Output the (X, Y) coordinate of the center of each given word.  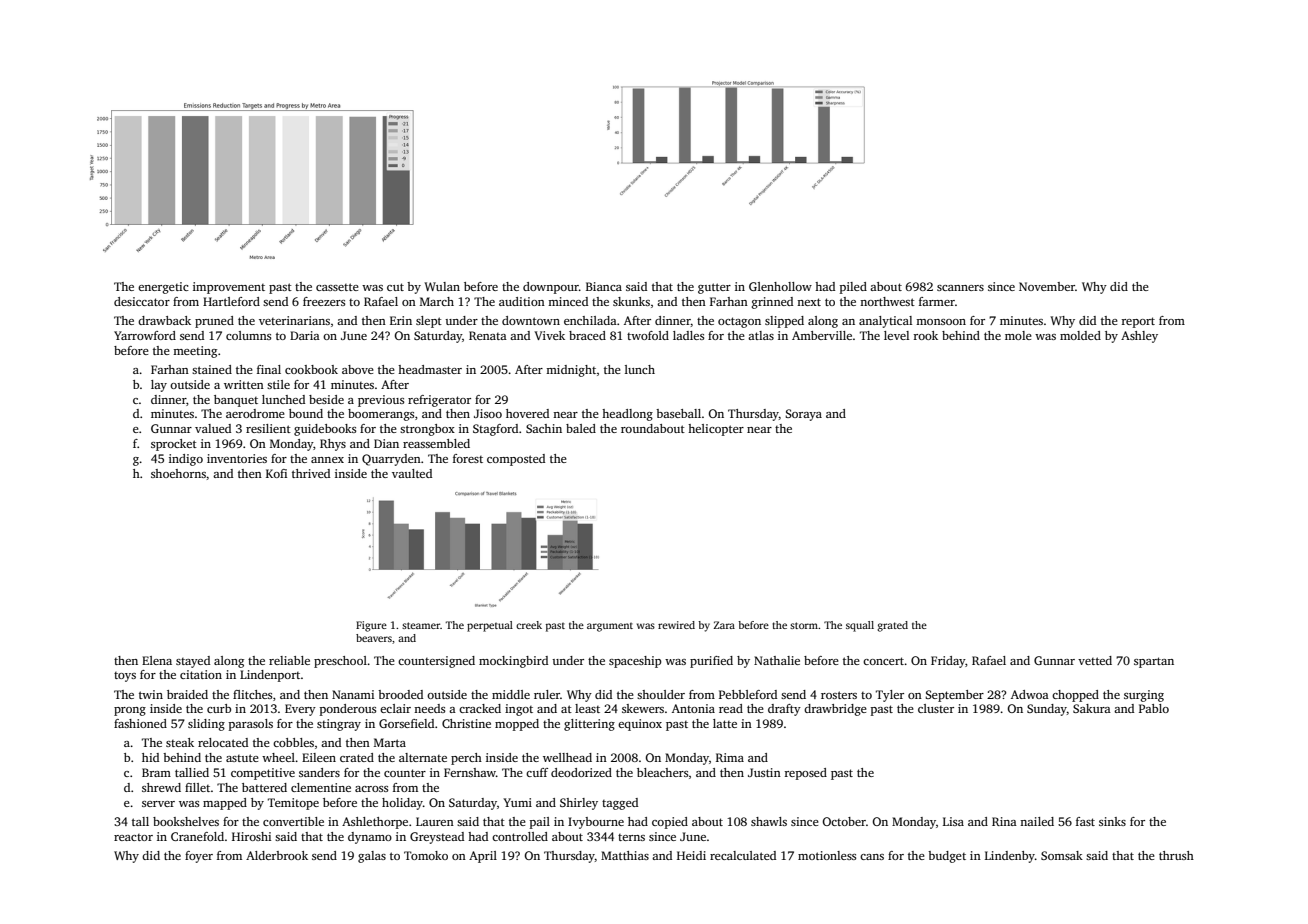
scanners (960, 288)
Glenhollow (780, 286)
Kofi (276, 473)
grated (892, 626)
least (587, 708)
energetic (163, 288)
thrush (1176, 855)
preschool (340, 662)
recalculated (743, 855)
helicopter (716, 430)
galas (372, 857)
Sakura (1092, 708)
